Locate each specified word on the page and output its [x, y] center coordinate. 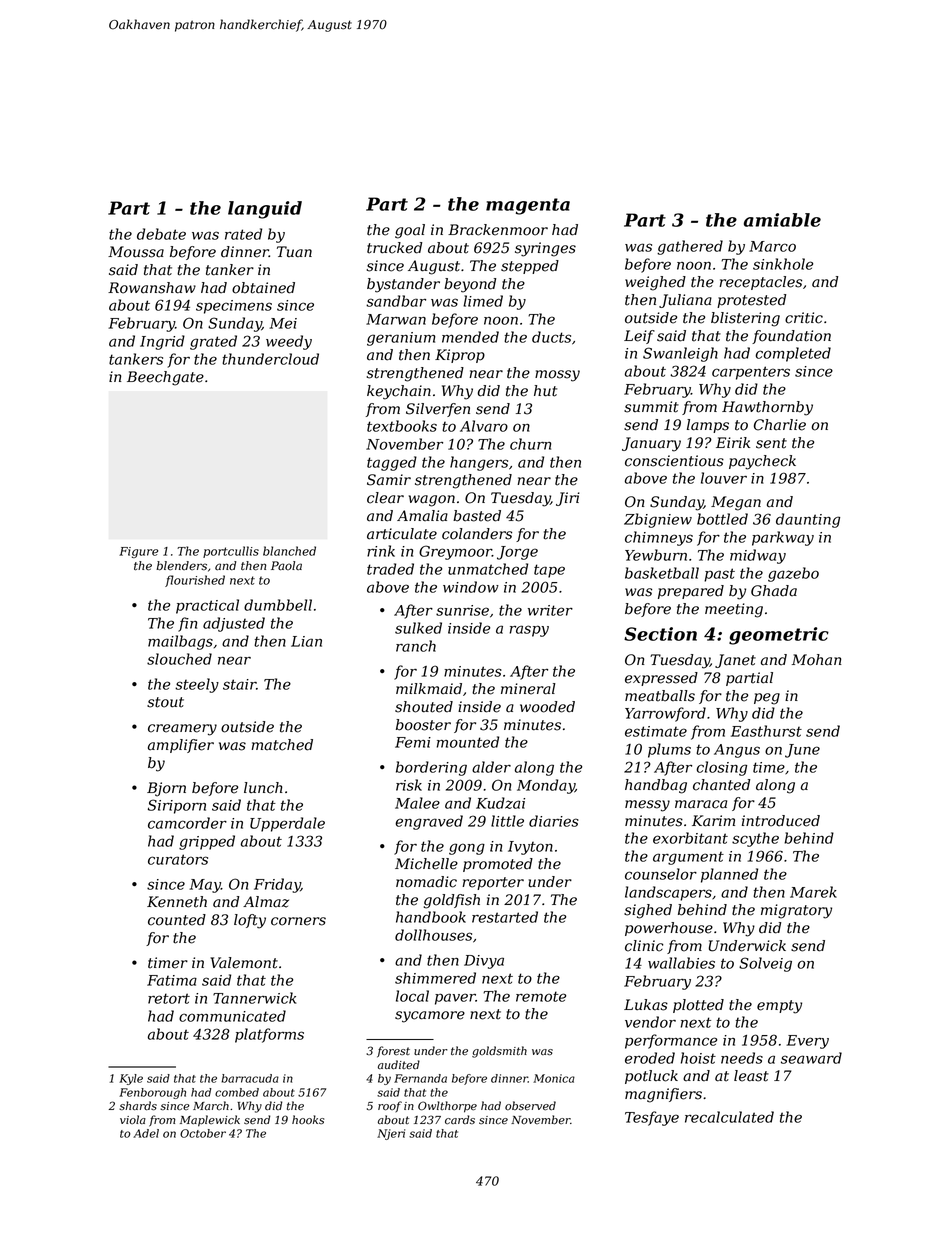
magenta [528, 206]
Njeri [391, 1134]
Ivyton [530, 848]
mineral [528, 689]
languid [265, 210]
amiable [782, 220]
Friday [277, 885]
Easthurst [766, 731]
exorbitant [690, 838]
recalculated [729, 1117]
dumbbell [278, 605]
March [211, 1105]
